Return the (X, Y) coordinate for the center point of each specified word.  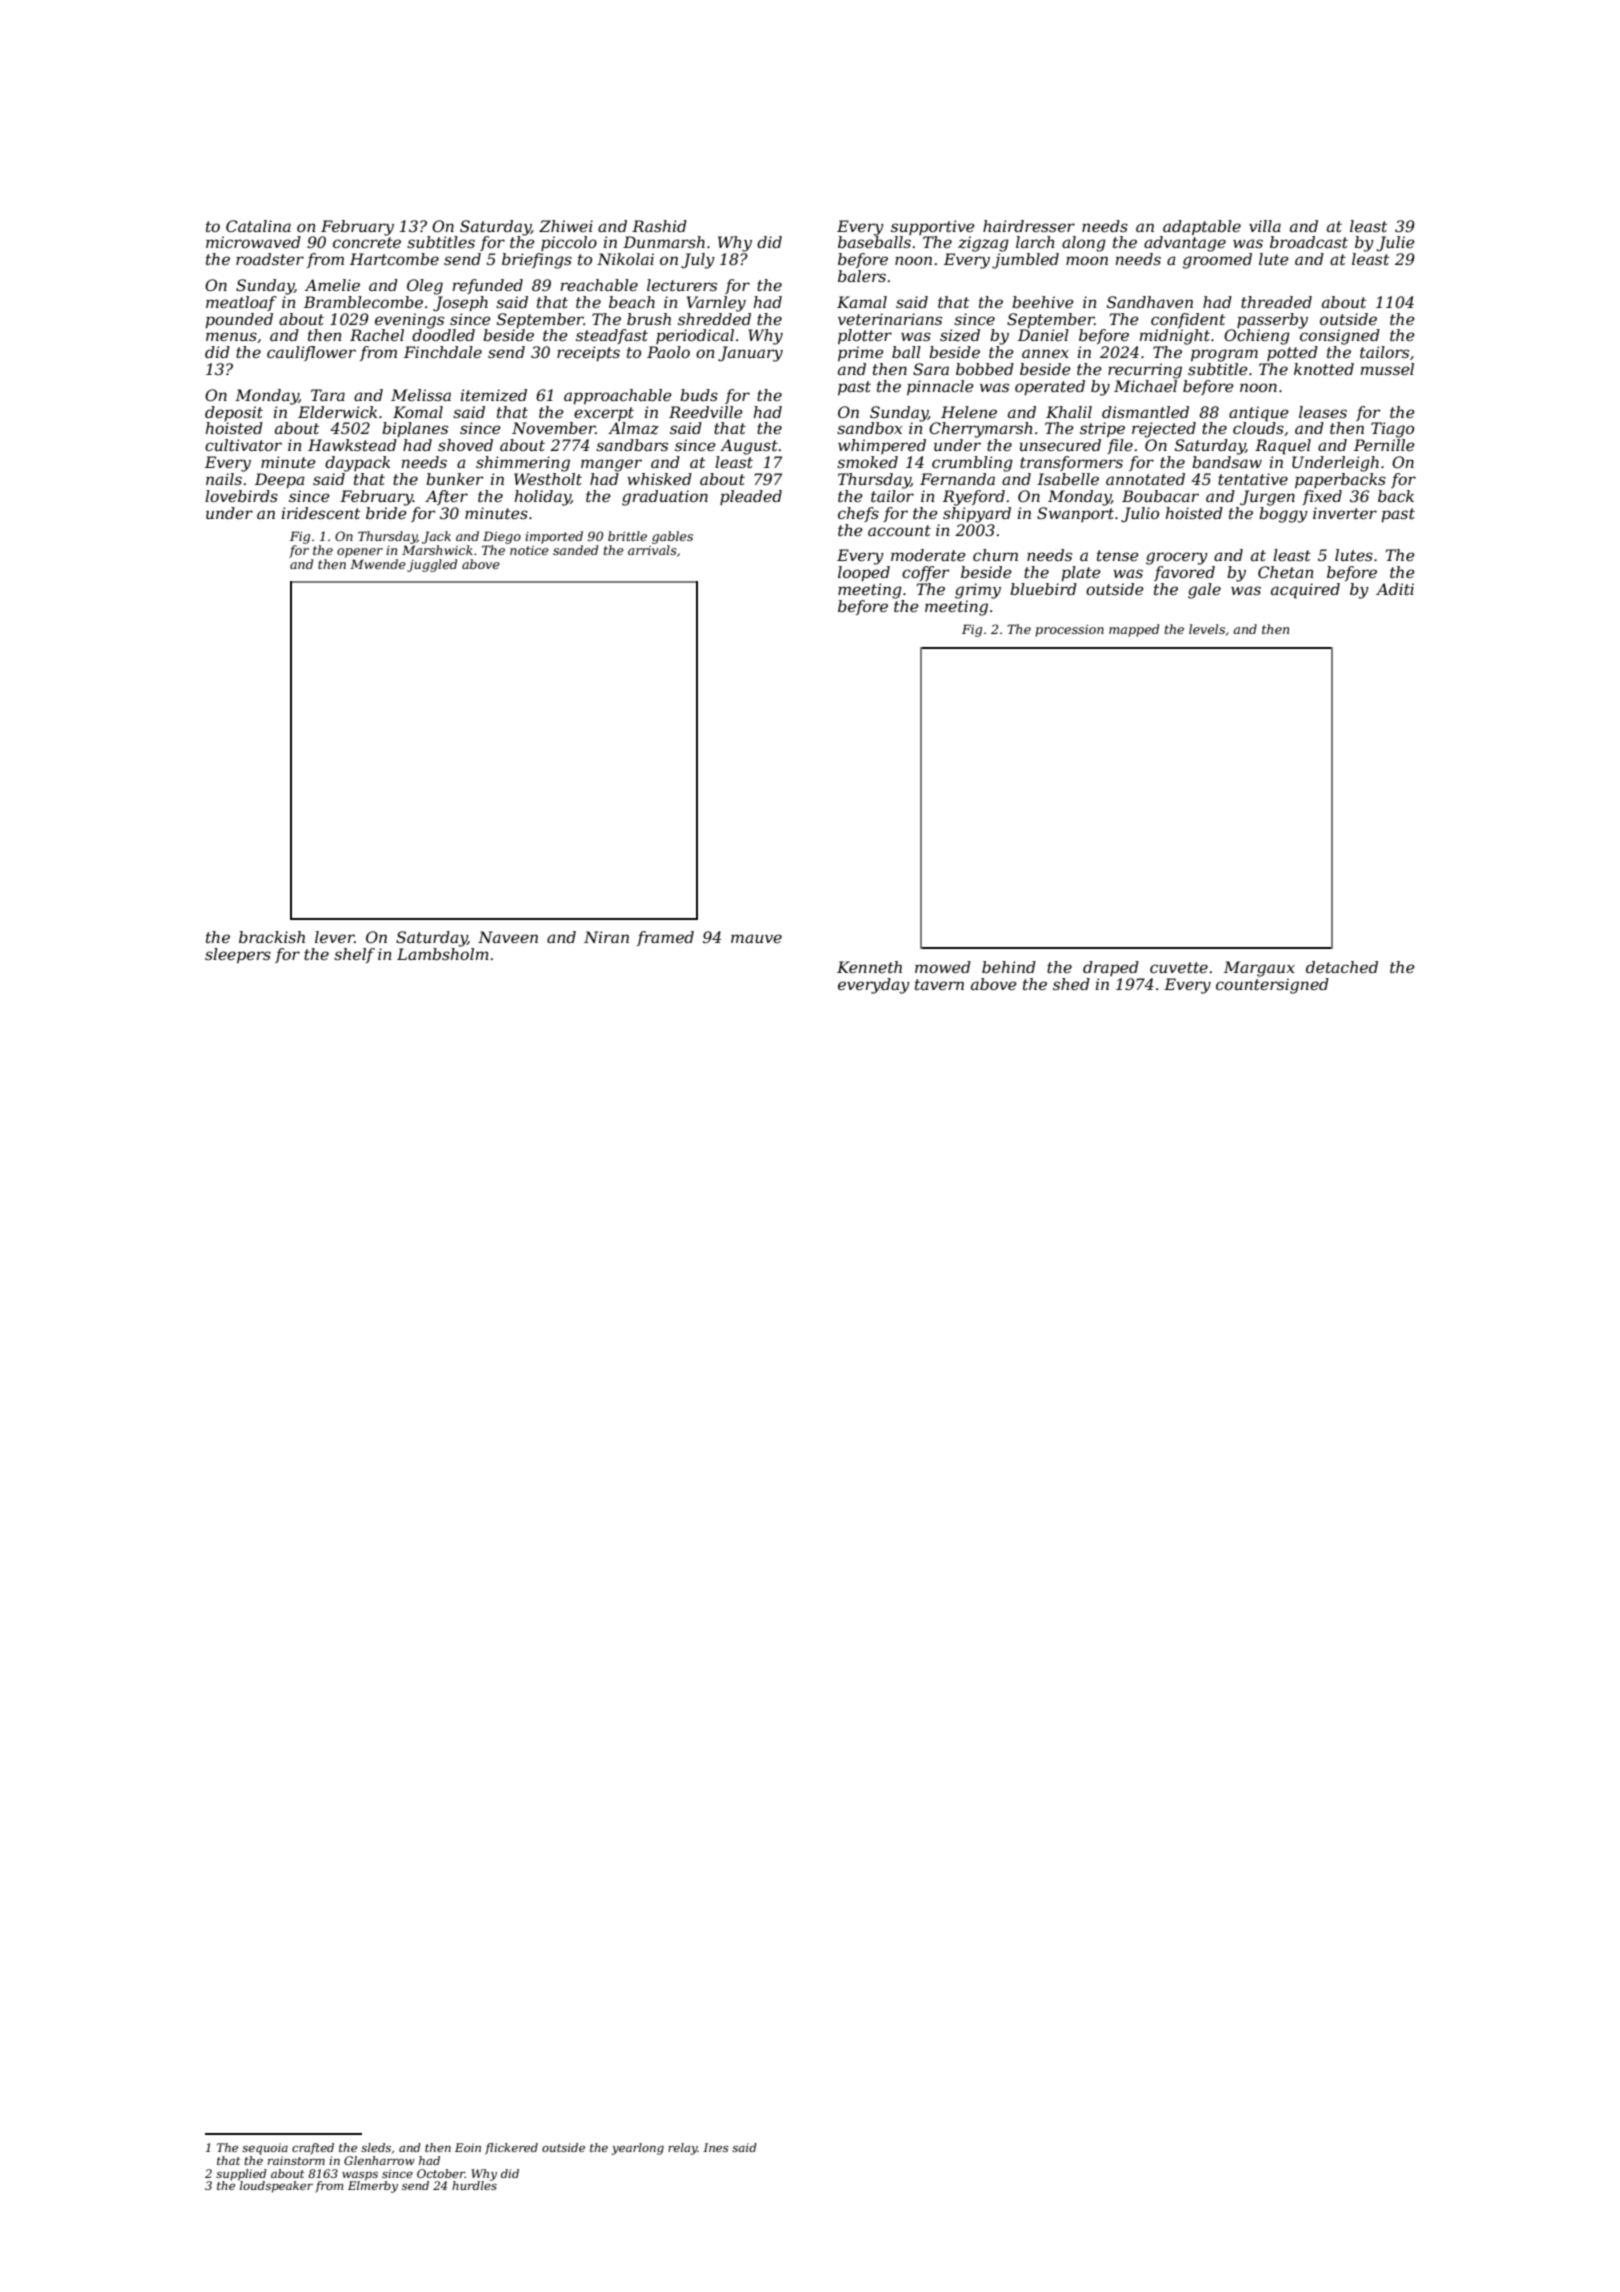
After (446, 497)
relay (683, 2149)
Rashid (659, 226)
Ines (716, 2147)
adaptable (1202, 227)
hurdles (474, 2185)
